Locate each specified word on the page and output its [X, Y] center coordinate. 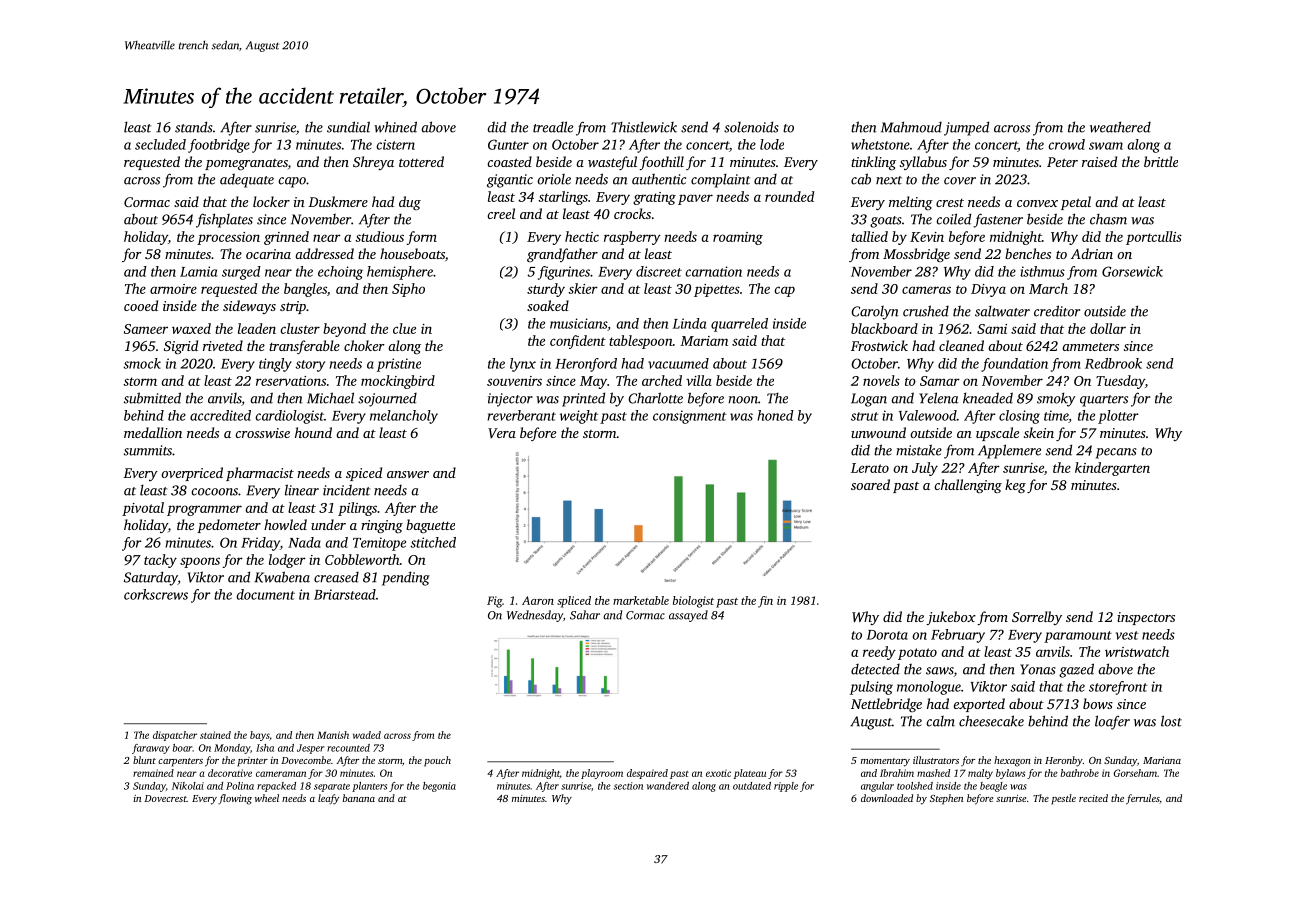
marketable [641, 600]
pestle [1063, 799]
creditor [1057, 311]
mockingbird [398, 382]
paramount [1078, 637]
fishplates [224, 220]
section [628, 786]
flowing [235, 799]
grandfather [562, 255]
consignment [689, 417]
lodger [287, 561]
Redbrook [1113, 363]
